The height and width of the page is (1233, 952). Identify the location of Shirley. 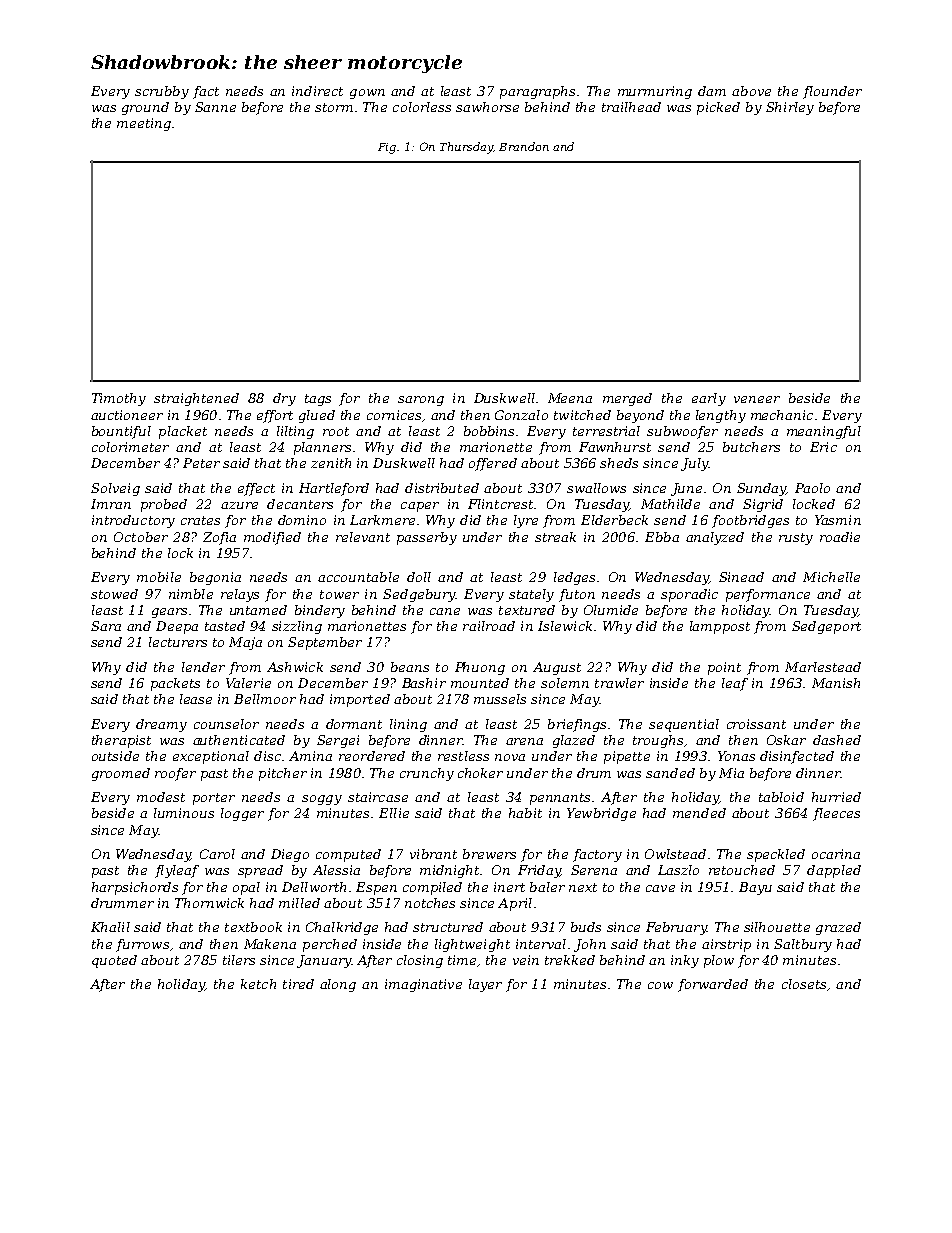
(790, 108).
